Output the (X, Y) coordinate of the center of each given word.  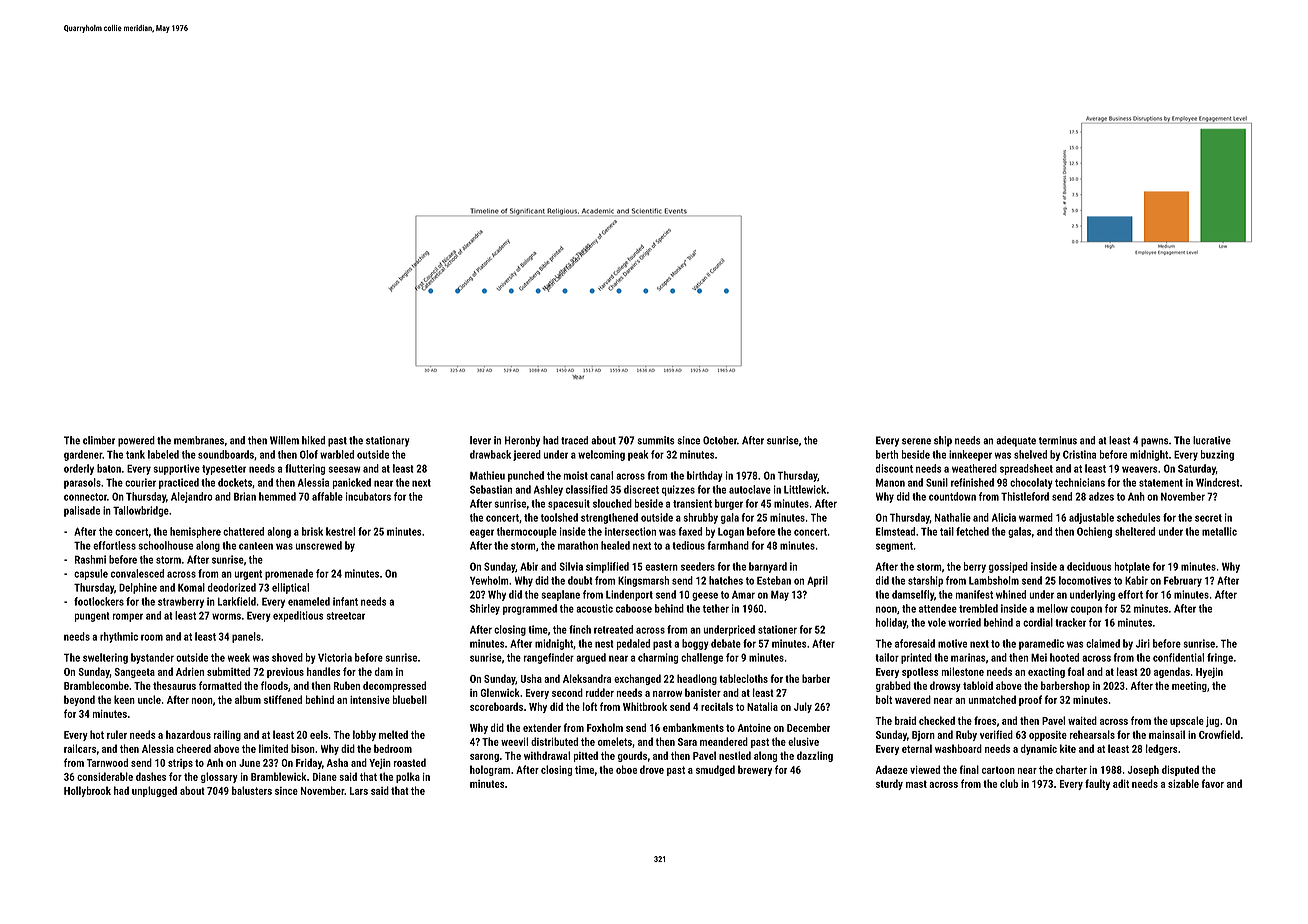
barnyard (768, 567)
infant (345, 601)
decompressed (394, 686)
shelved (1030, 454)
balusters (252, 790)
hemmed (277, 496)
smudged (715, 770)
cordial (1038, 622)
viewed (925, 769)
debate (726, 643)
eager (482, 533)
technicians (1080, 482)
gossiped (1008, 567)
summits (656, 440)
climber (99, 440)
